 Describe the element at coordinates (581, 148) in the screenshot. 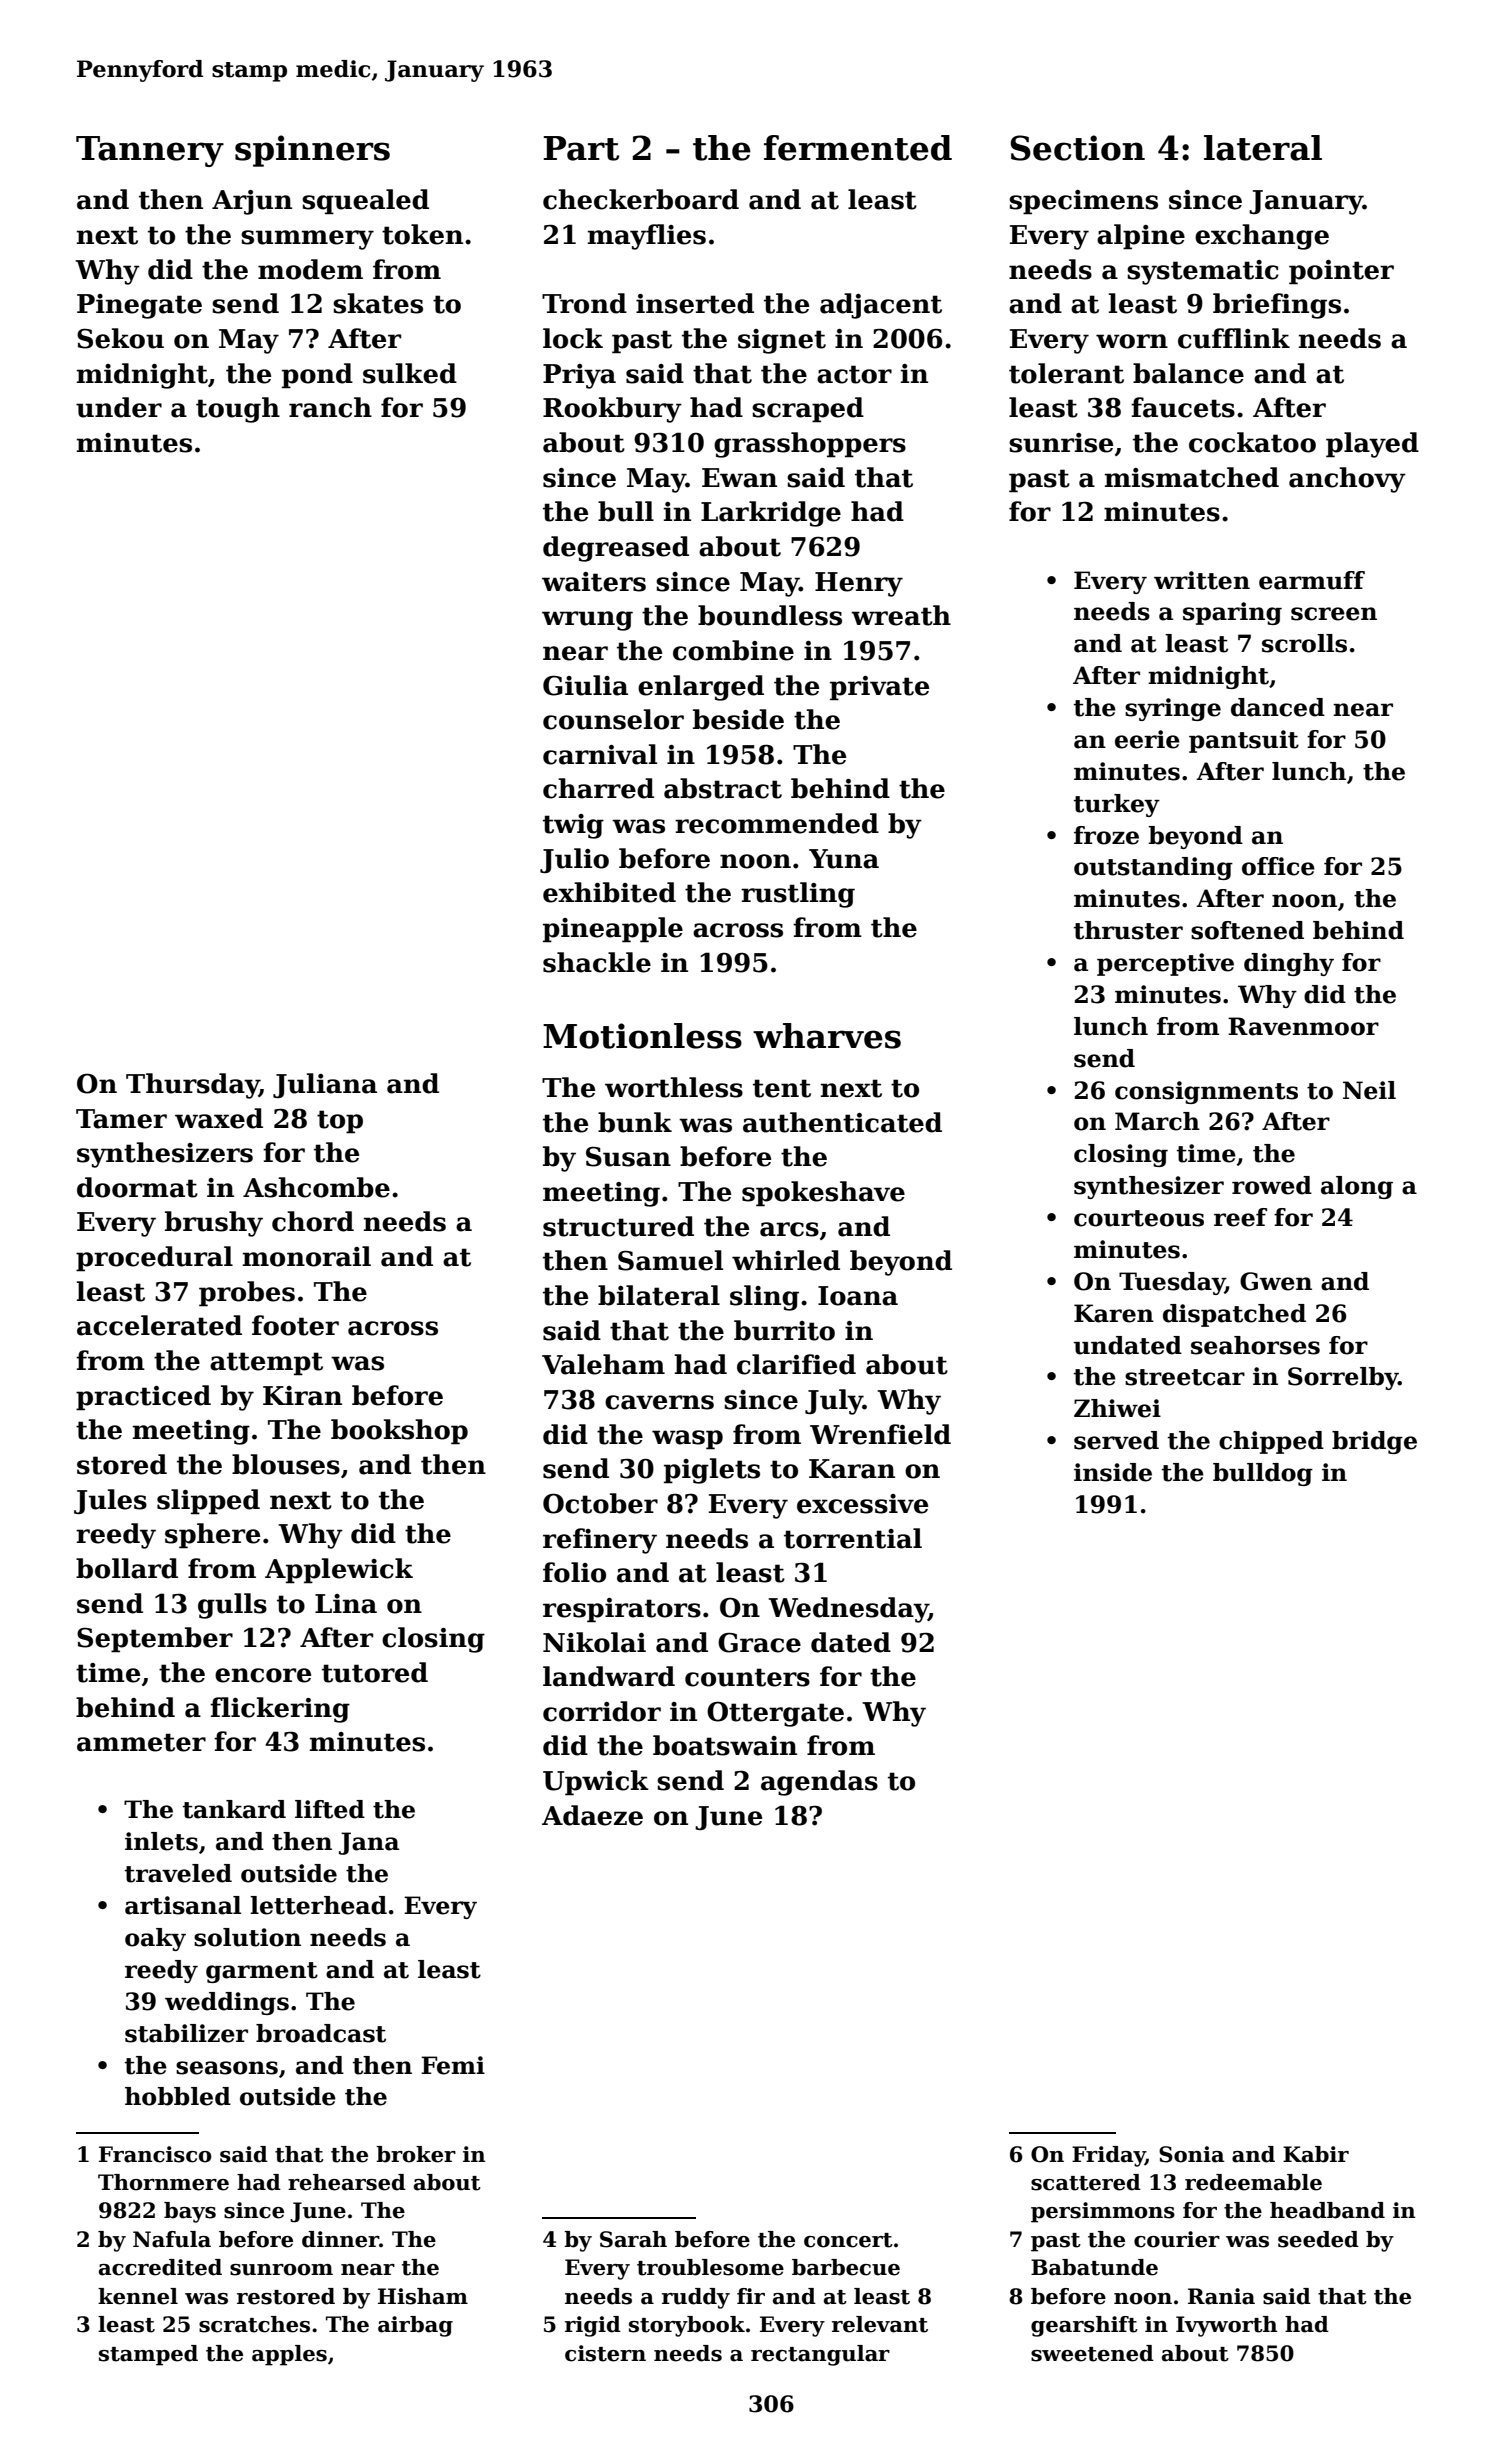

I see `Part` at that location.
